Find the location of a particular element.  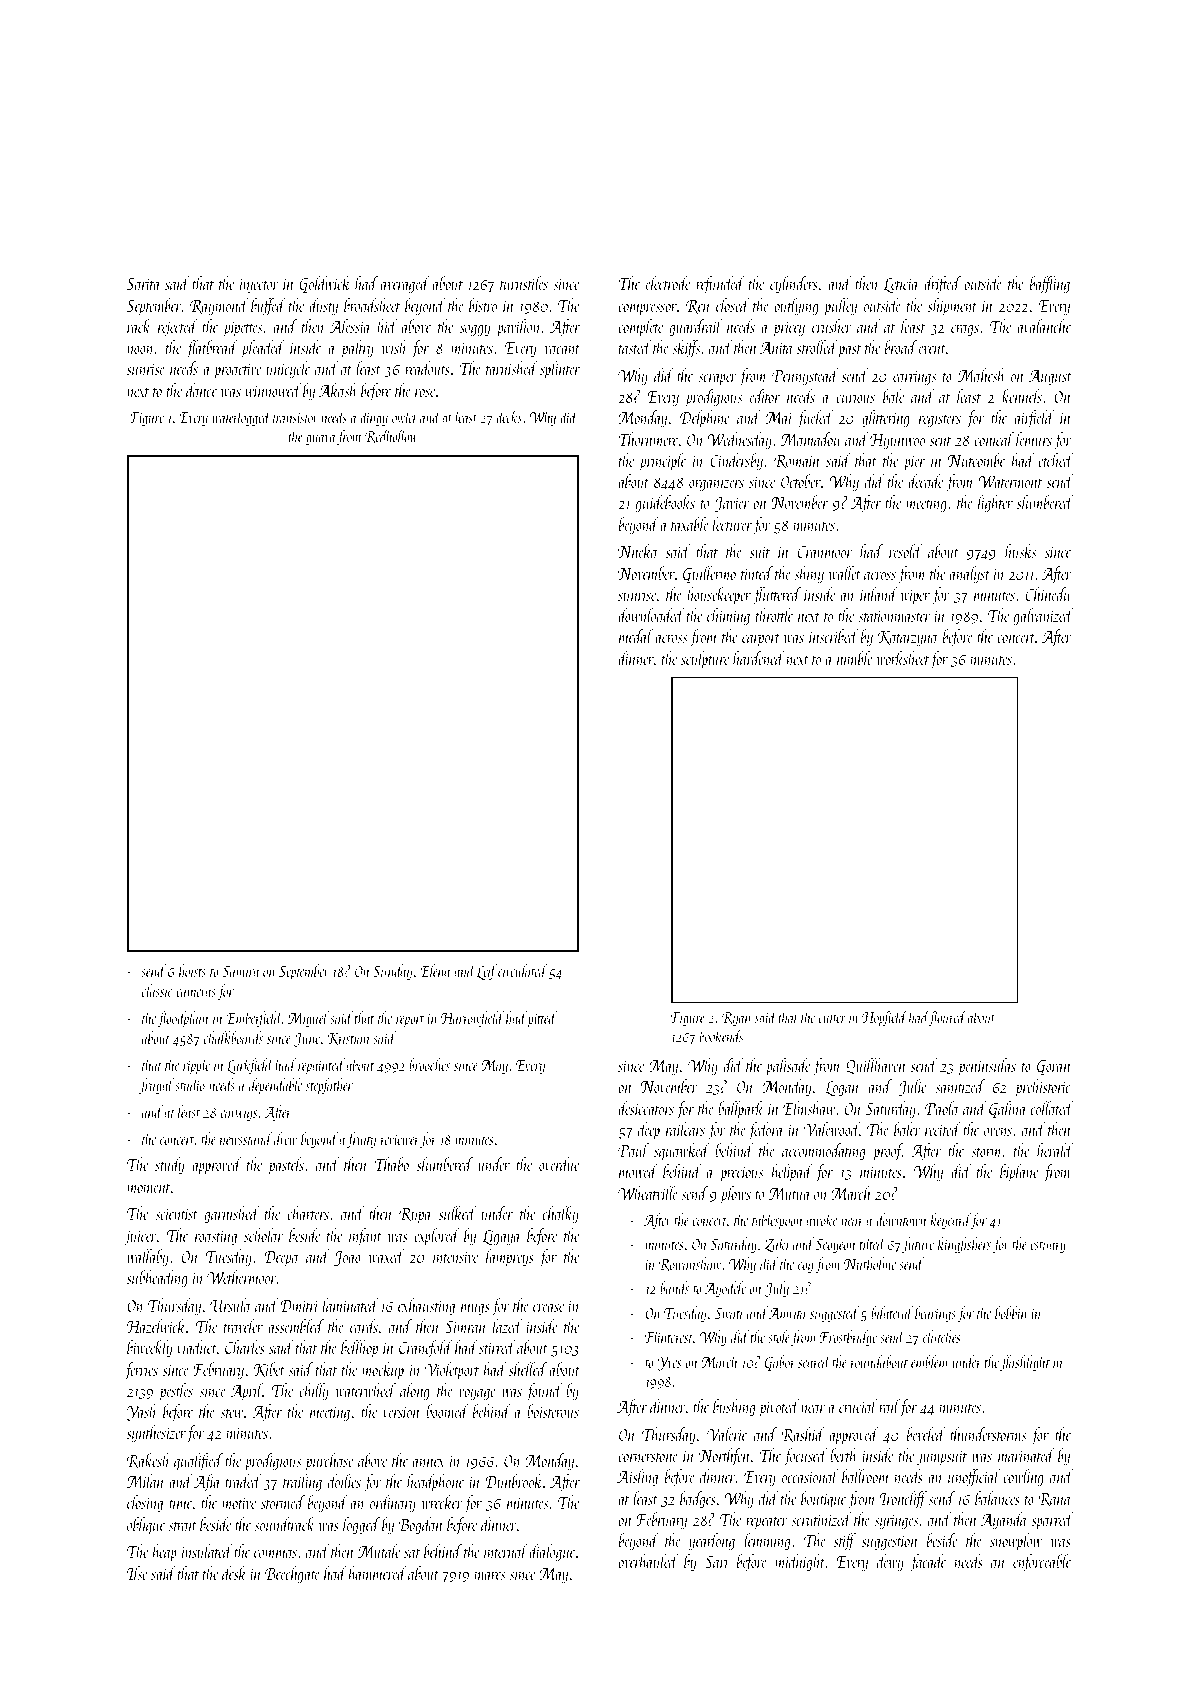

peninsulas is located at coordinates (987, 1067).
